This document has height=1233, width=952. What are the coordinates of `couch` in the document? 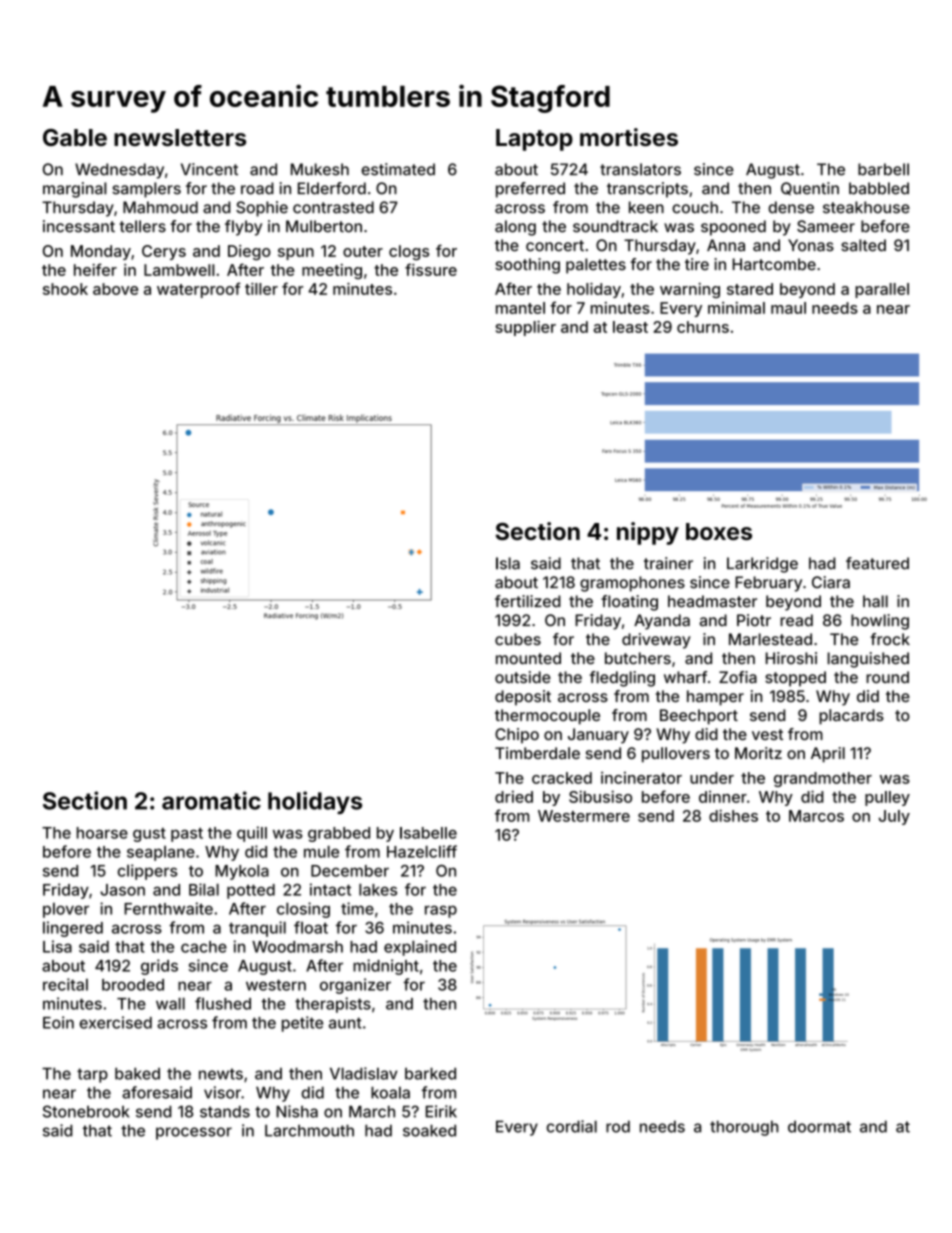 It's located at (695, 207).
